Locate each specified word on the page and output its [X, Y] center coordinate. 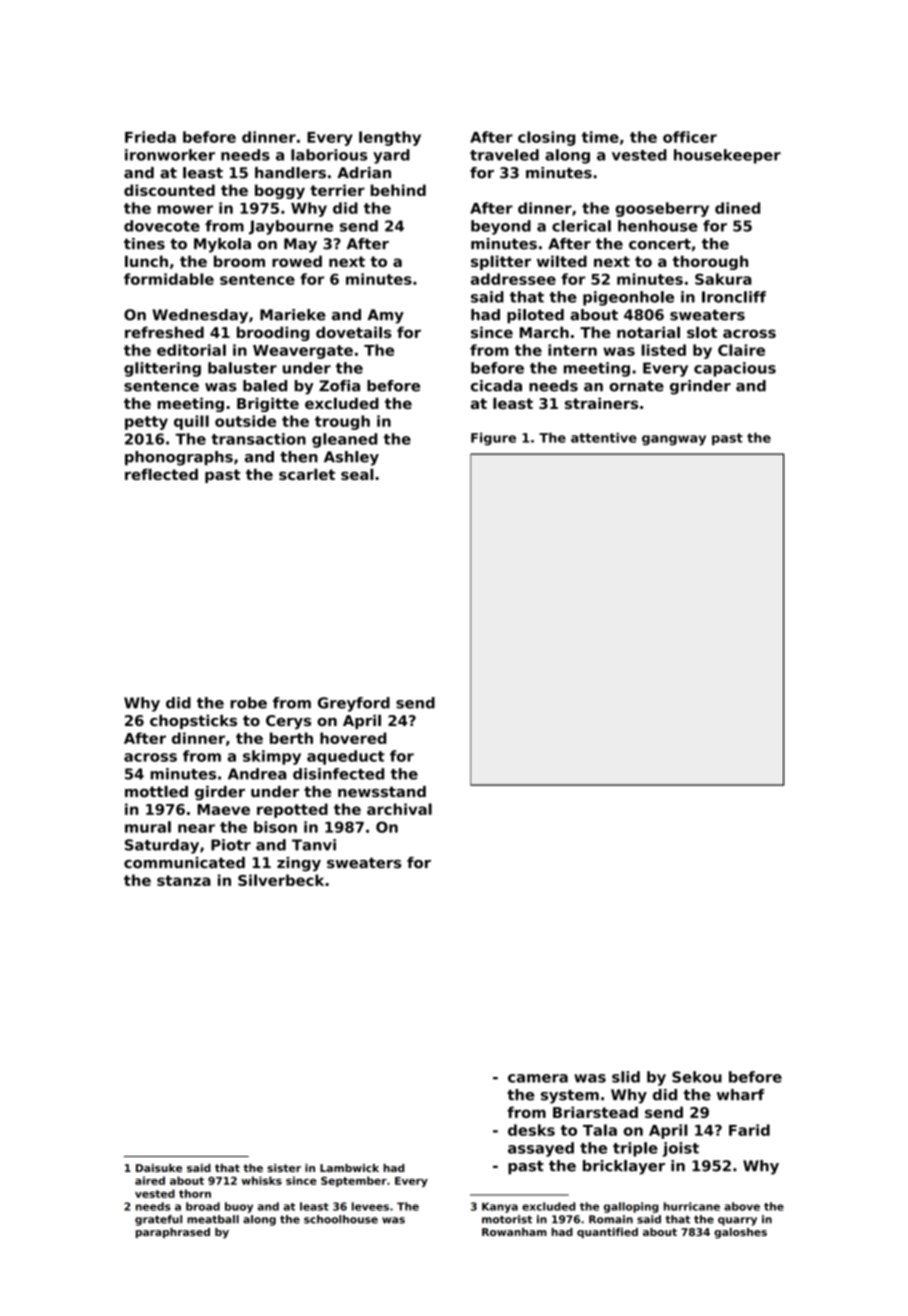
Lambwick [349, 1168]
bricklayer [624, 1167]
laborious [329, 155]
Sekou [697, 1077]
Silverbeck [281, 880]
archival [399, 809]
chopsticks [193, 722]
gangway [674, 440]
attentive [604, 438]
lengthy [390, 138]
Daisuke [159, 1168]
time [600, 137]
